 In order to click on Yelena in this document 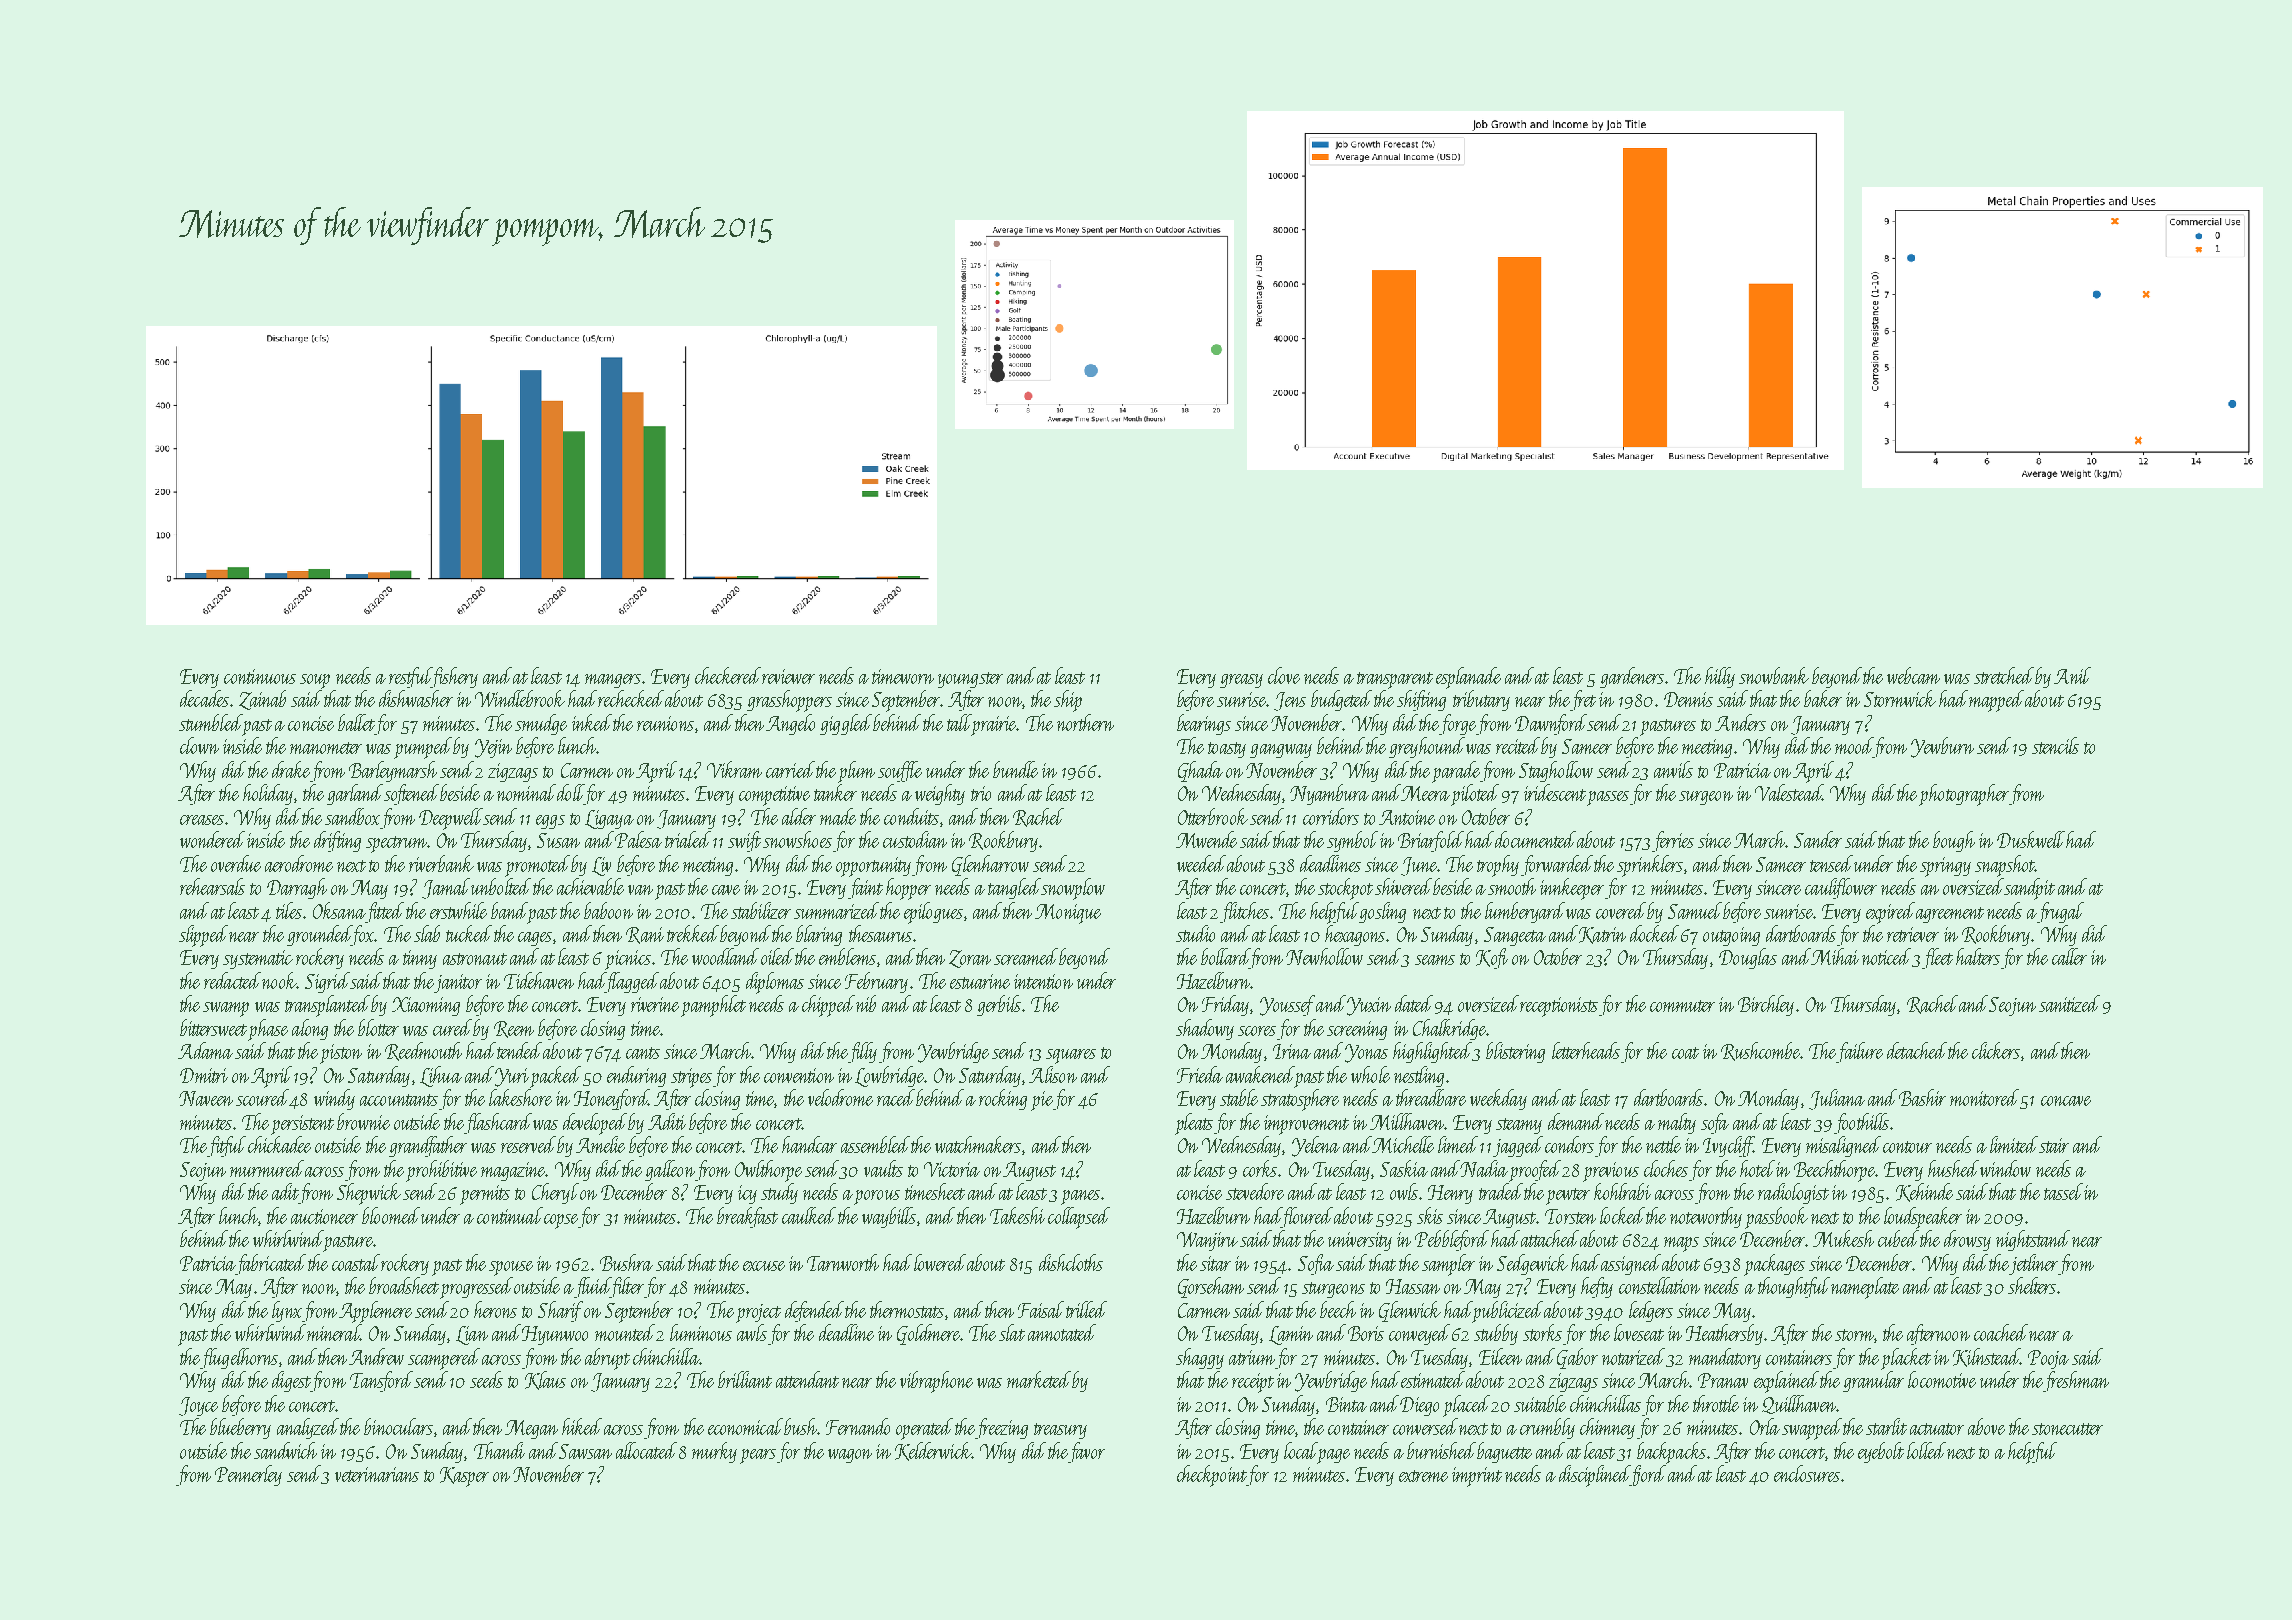, I will do `click(1316, 1146)`.
